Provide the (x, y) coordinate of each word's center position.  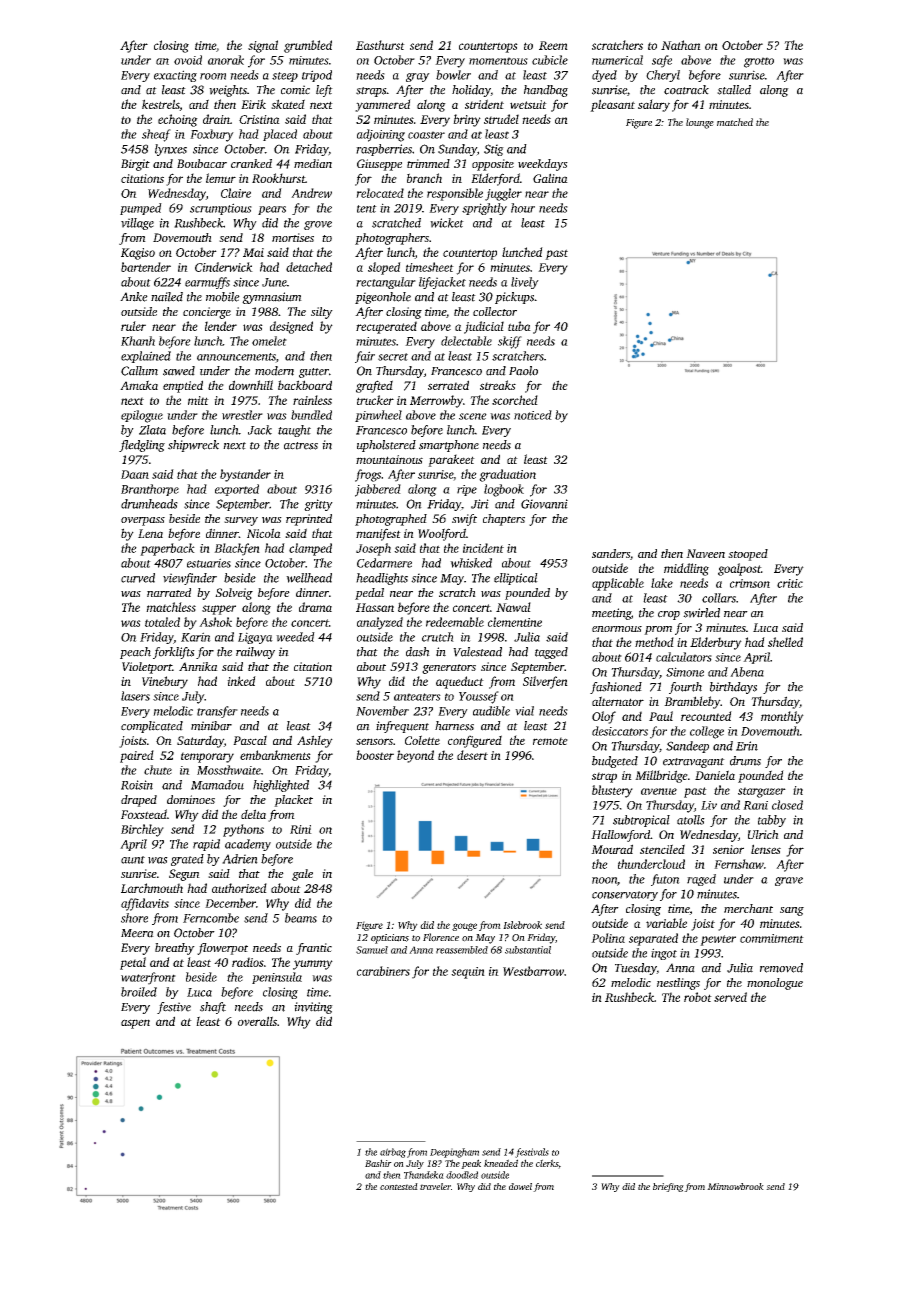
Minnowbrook (735, 1186)
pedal (369, 594)
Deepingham (454, 1153)
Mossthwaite (229, 770)
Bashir (378, 1163)
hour (523, 208)
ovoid (188, 60)
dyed (604, 76)
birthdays (733, 688)
